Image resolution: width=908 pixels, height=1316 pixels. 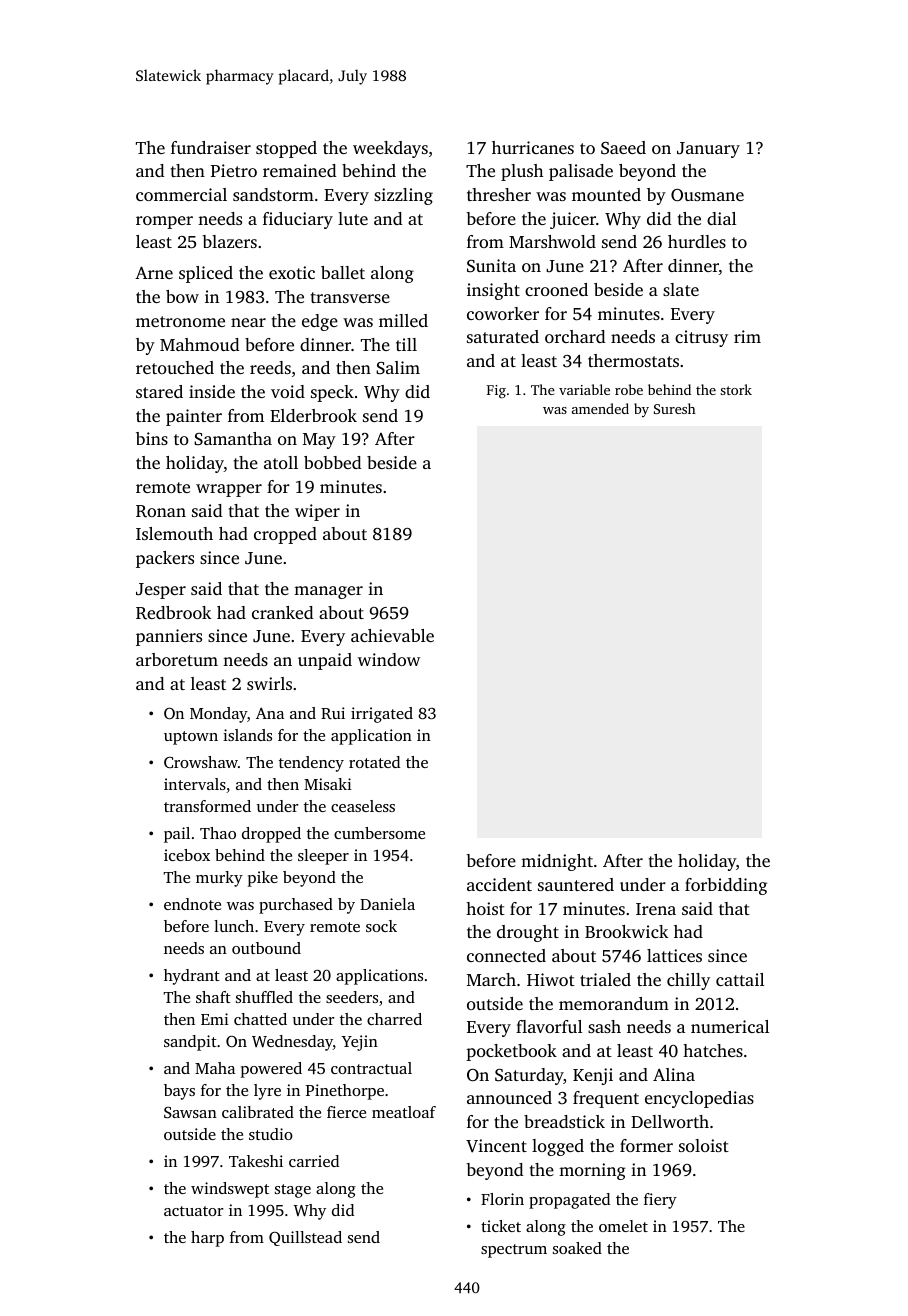 I want to click on stork, so click(x=736, y=389).
